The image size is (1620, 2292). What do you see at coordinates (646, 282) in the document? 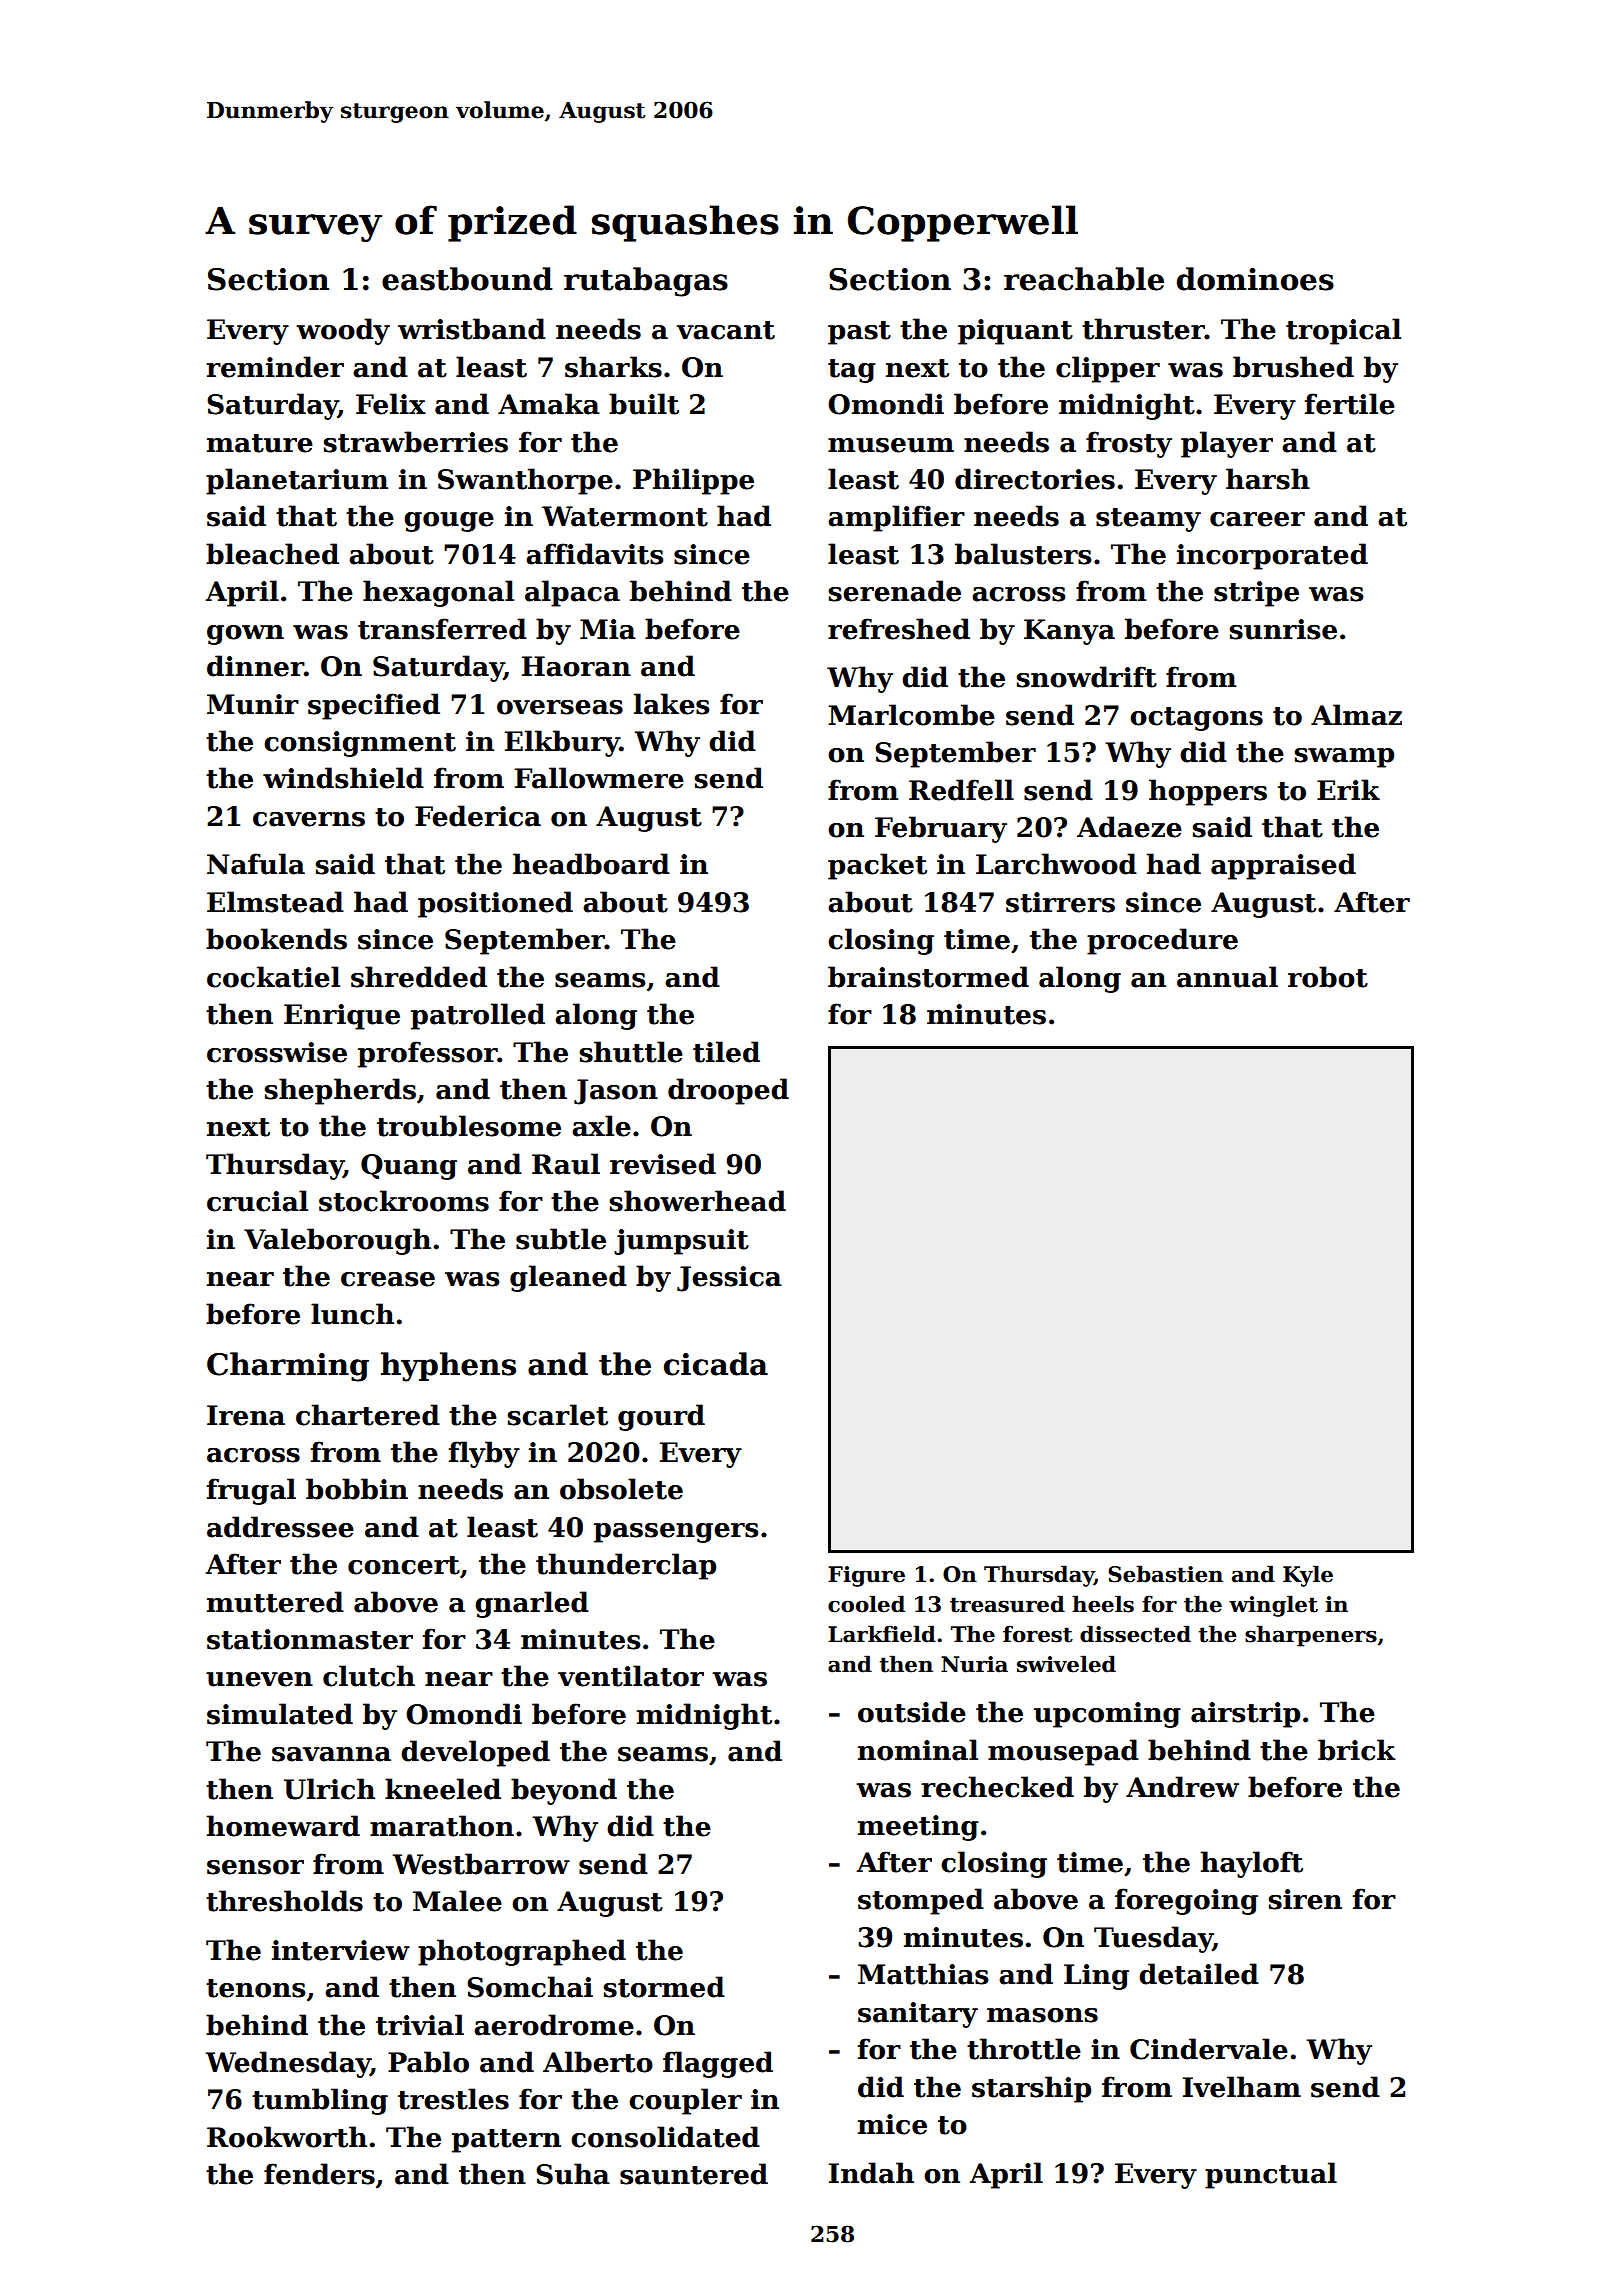
I see `rutabagas` at bounding box center [646, 282].
